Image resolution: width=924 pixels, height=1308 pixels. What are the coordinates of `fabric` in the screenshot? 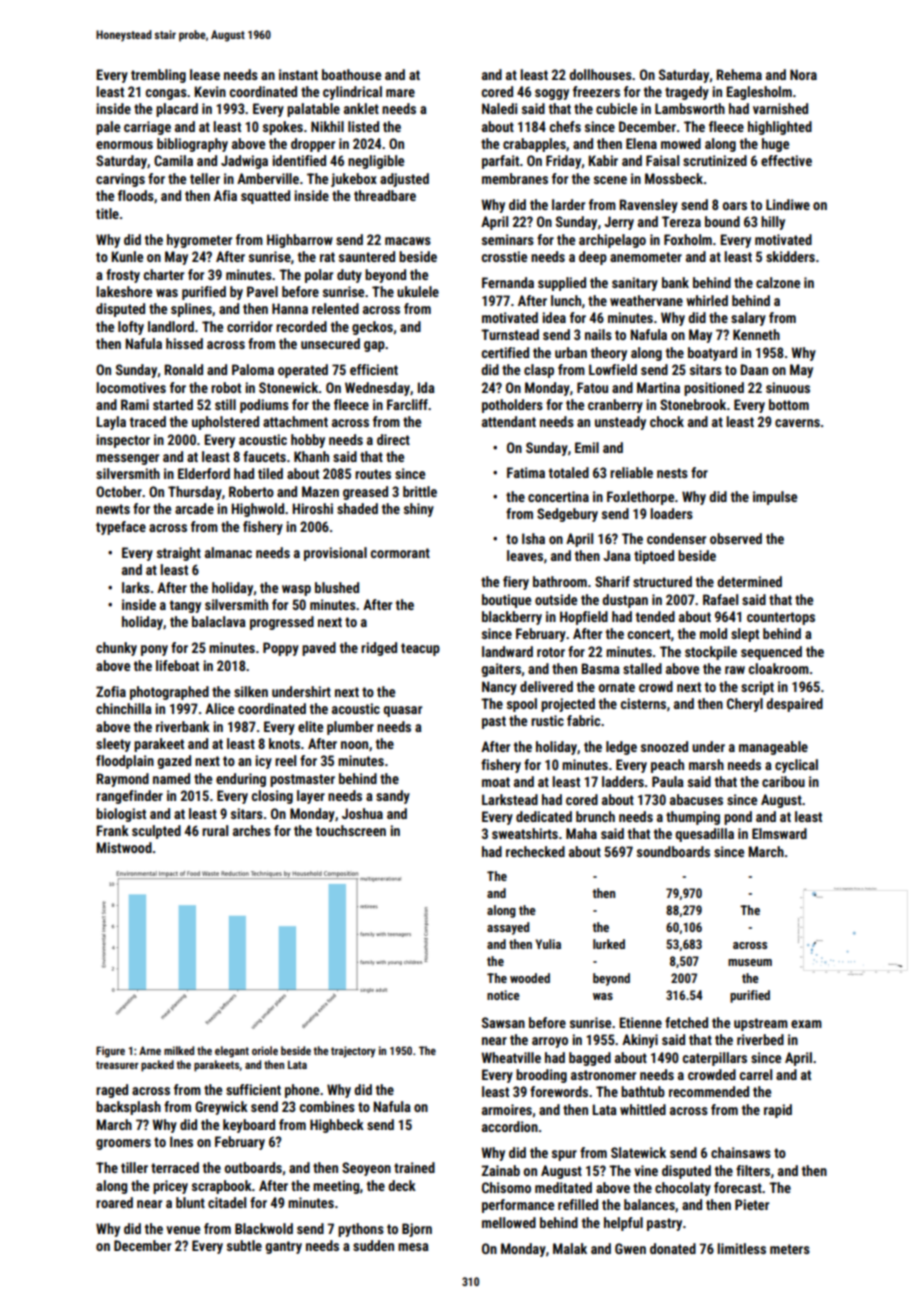 It's located at (583, 720).
